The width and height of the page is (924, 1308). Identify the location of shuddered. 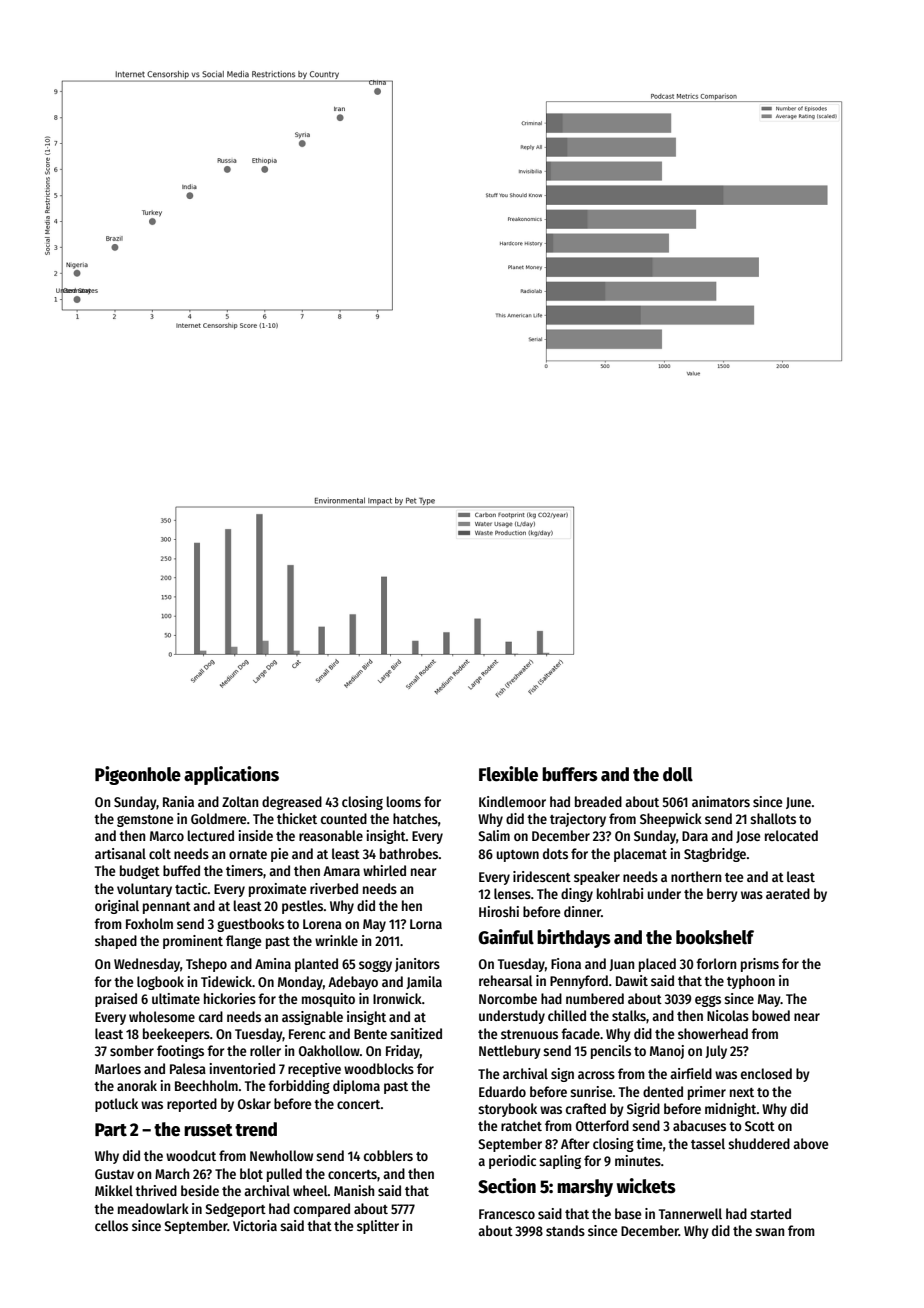
(759, 1143).
